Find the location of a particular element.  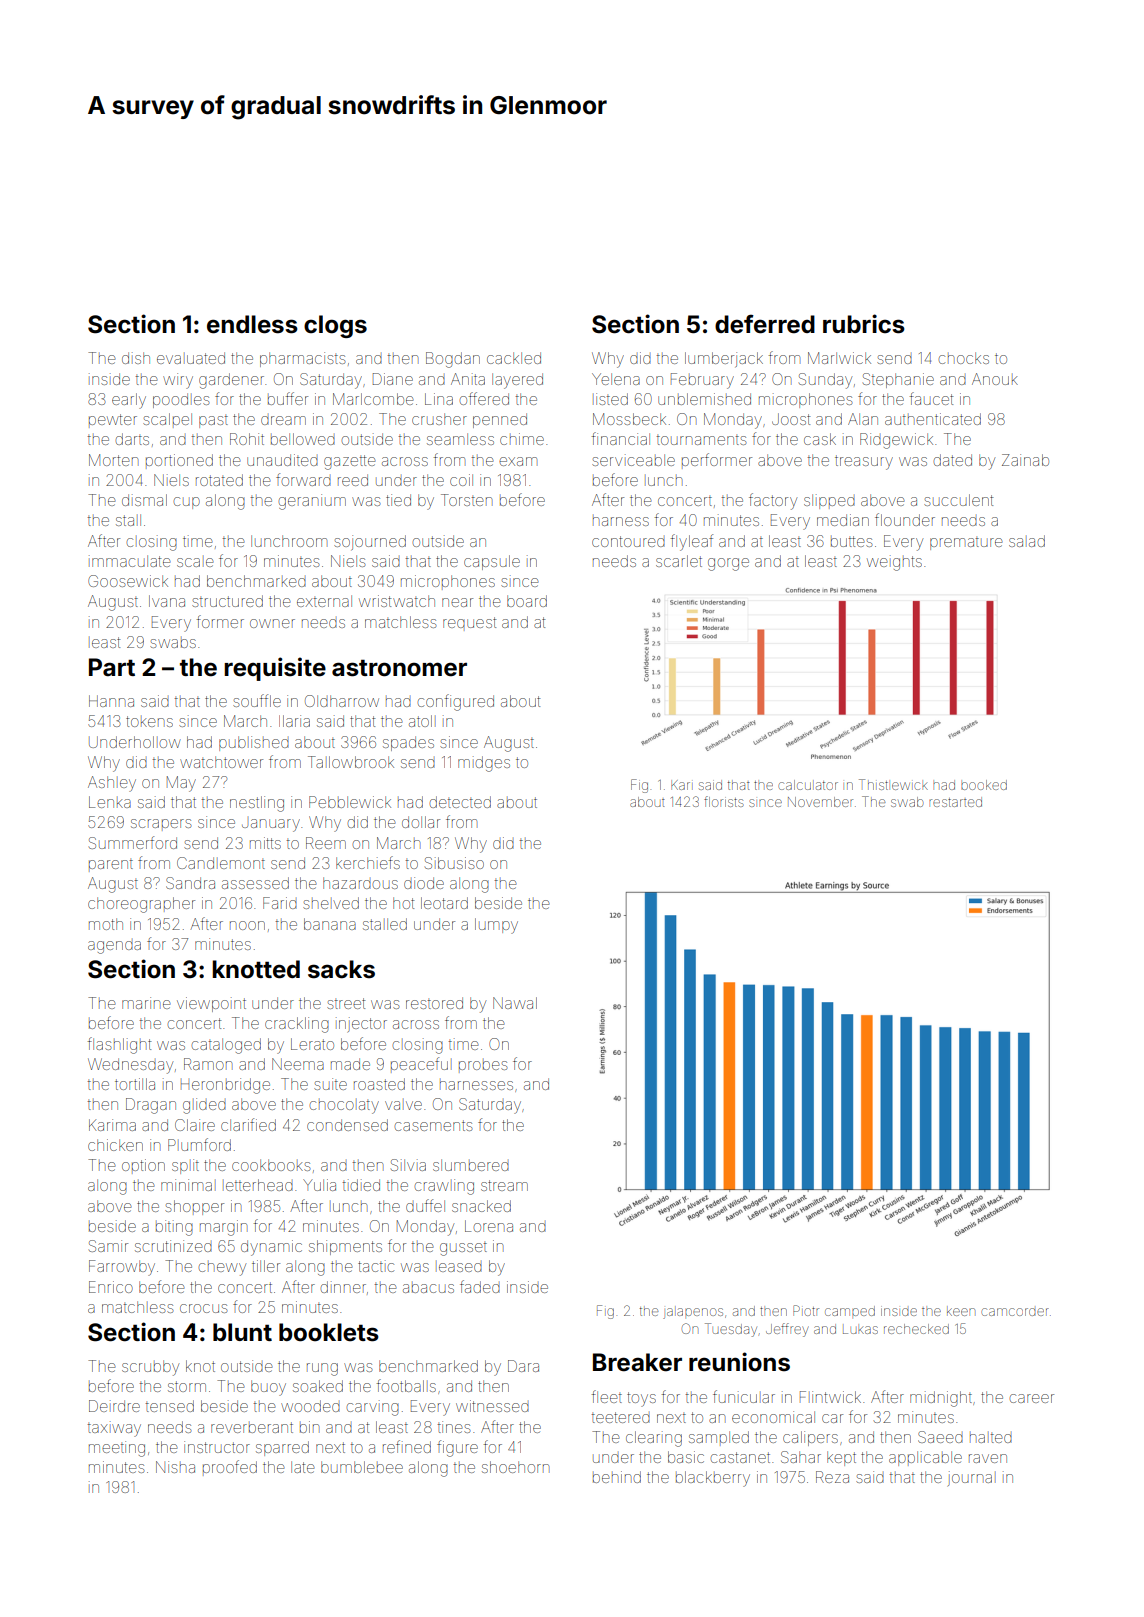

probes is located at coordinates (483, 1065).
